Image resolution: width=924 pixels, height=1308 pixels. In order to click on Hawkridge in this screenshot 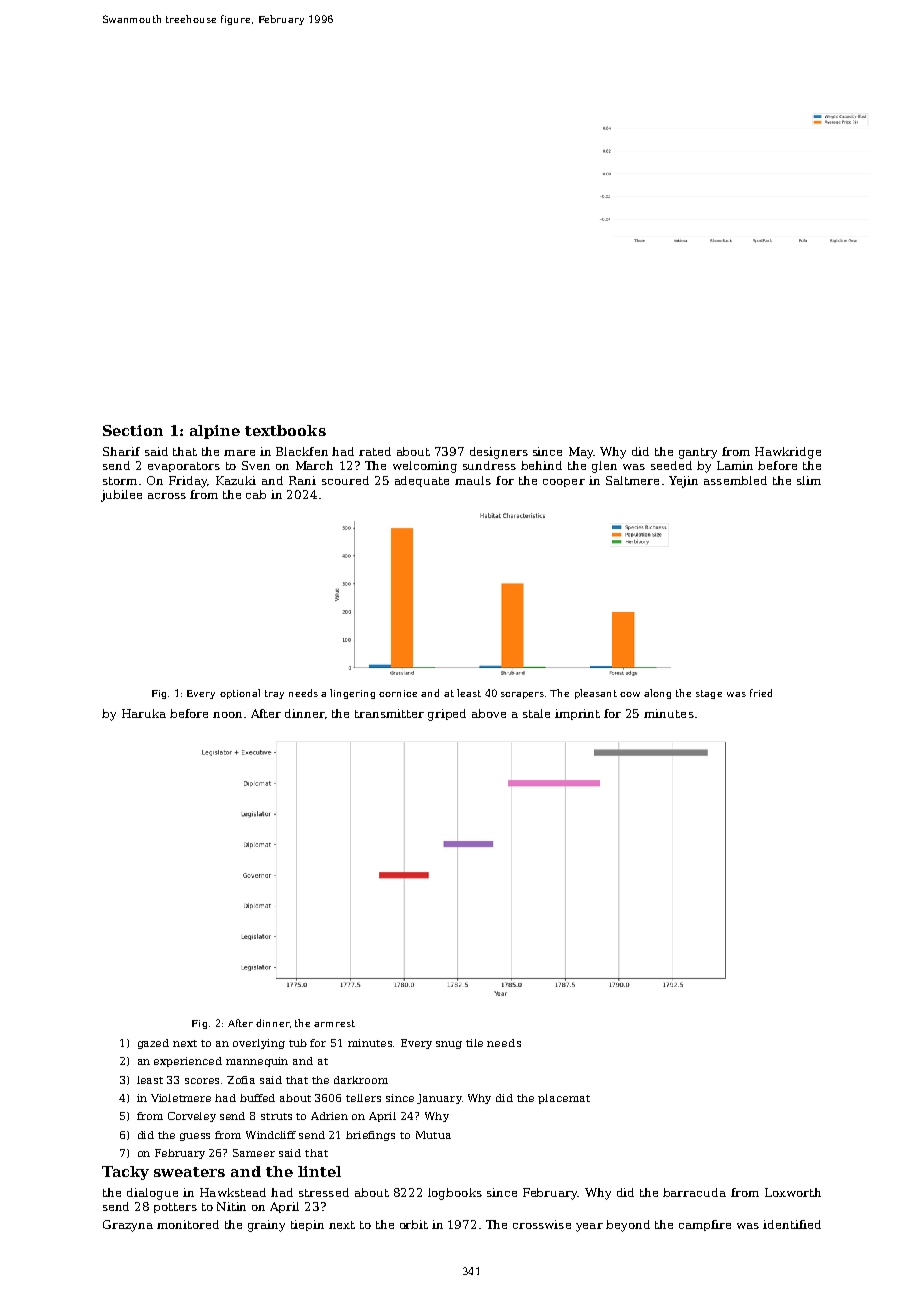, I will do `click(788, 453)`.
